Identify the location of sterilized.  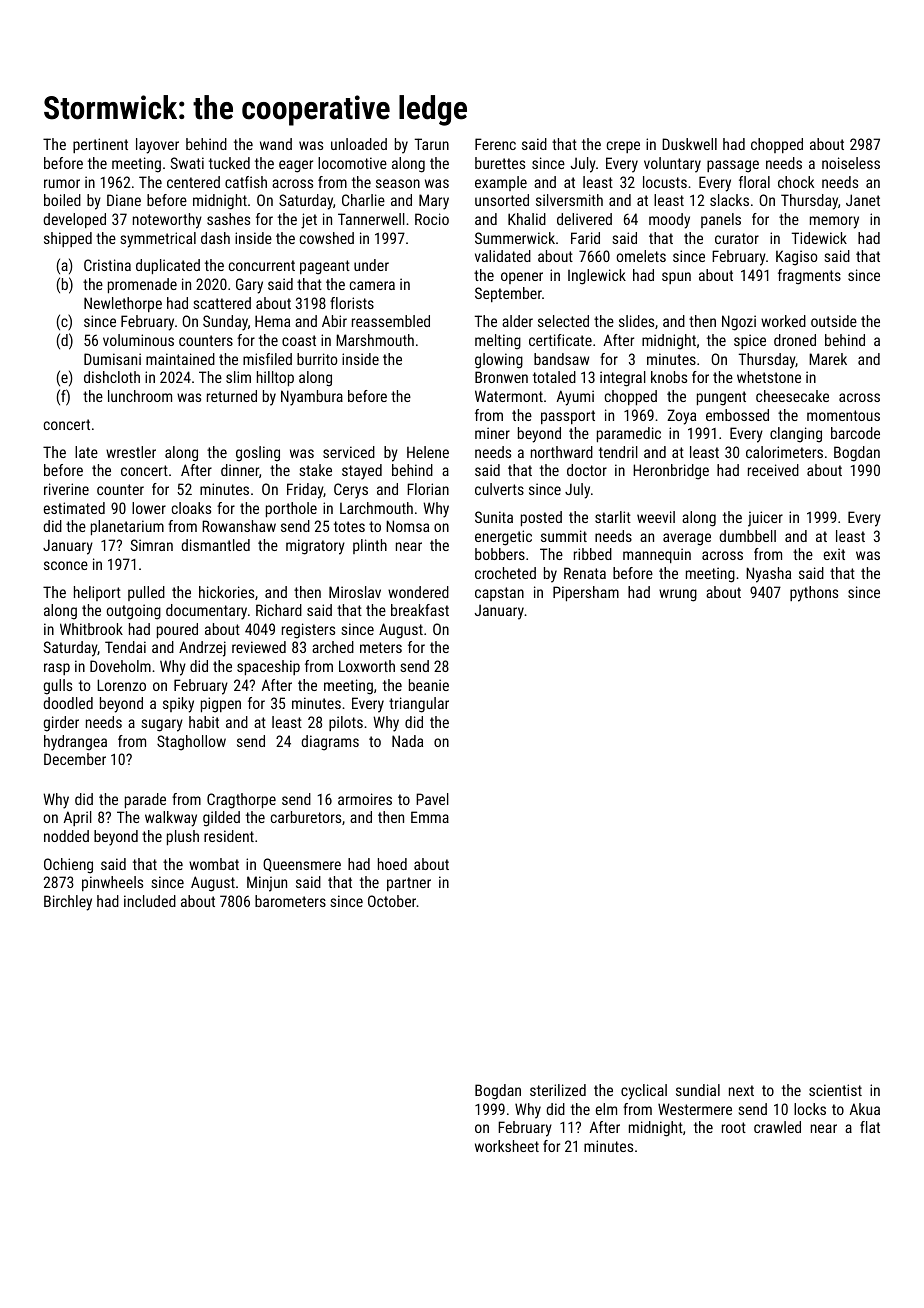
(558, 1090).
